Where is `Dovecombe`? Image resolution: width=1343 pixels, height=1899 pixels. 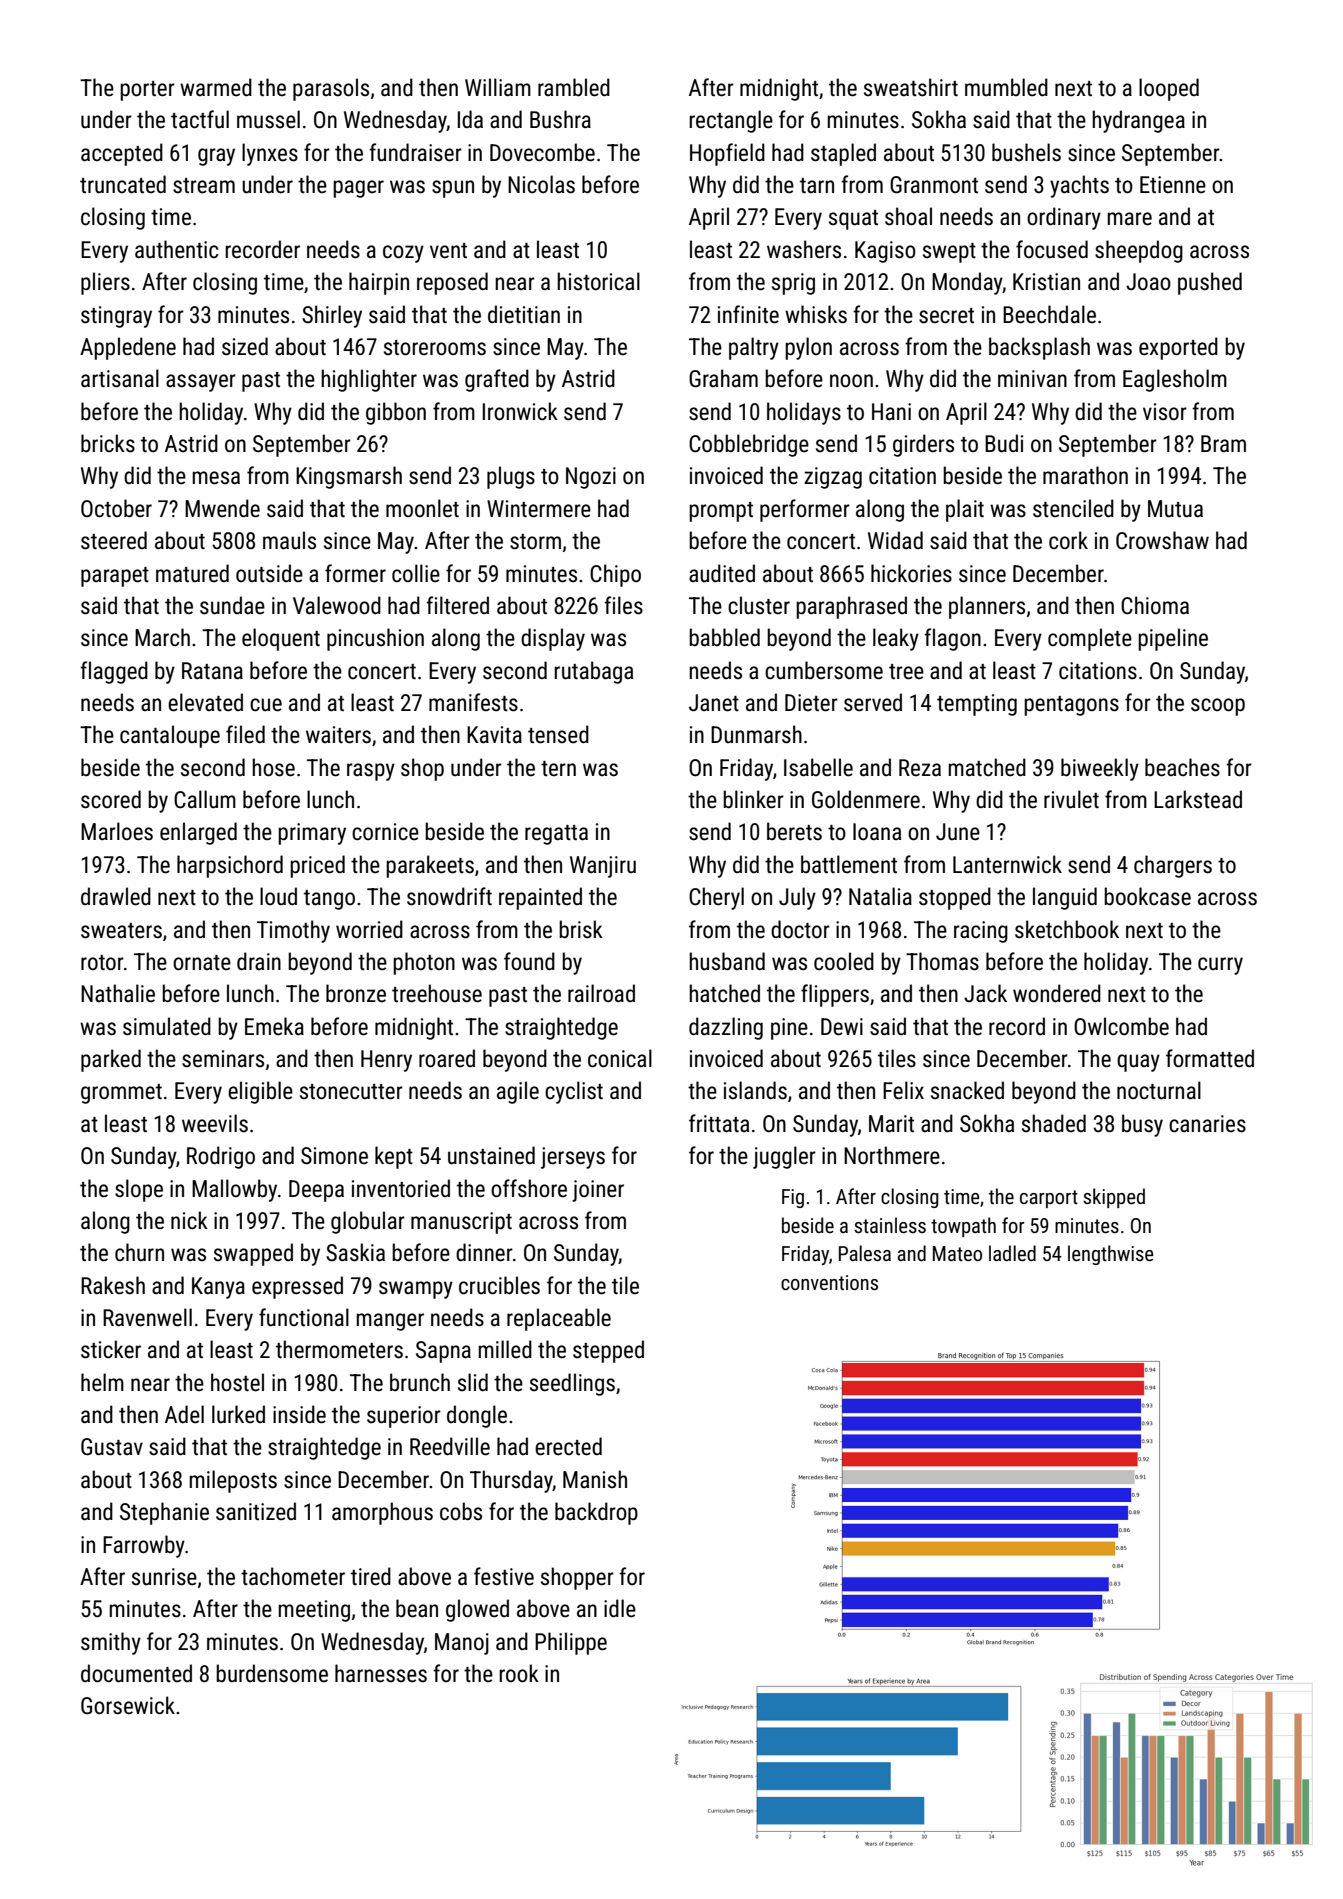
Dovecombe is located at coordinates (542, 152).
